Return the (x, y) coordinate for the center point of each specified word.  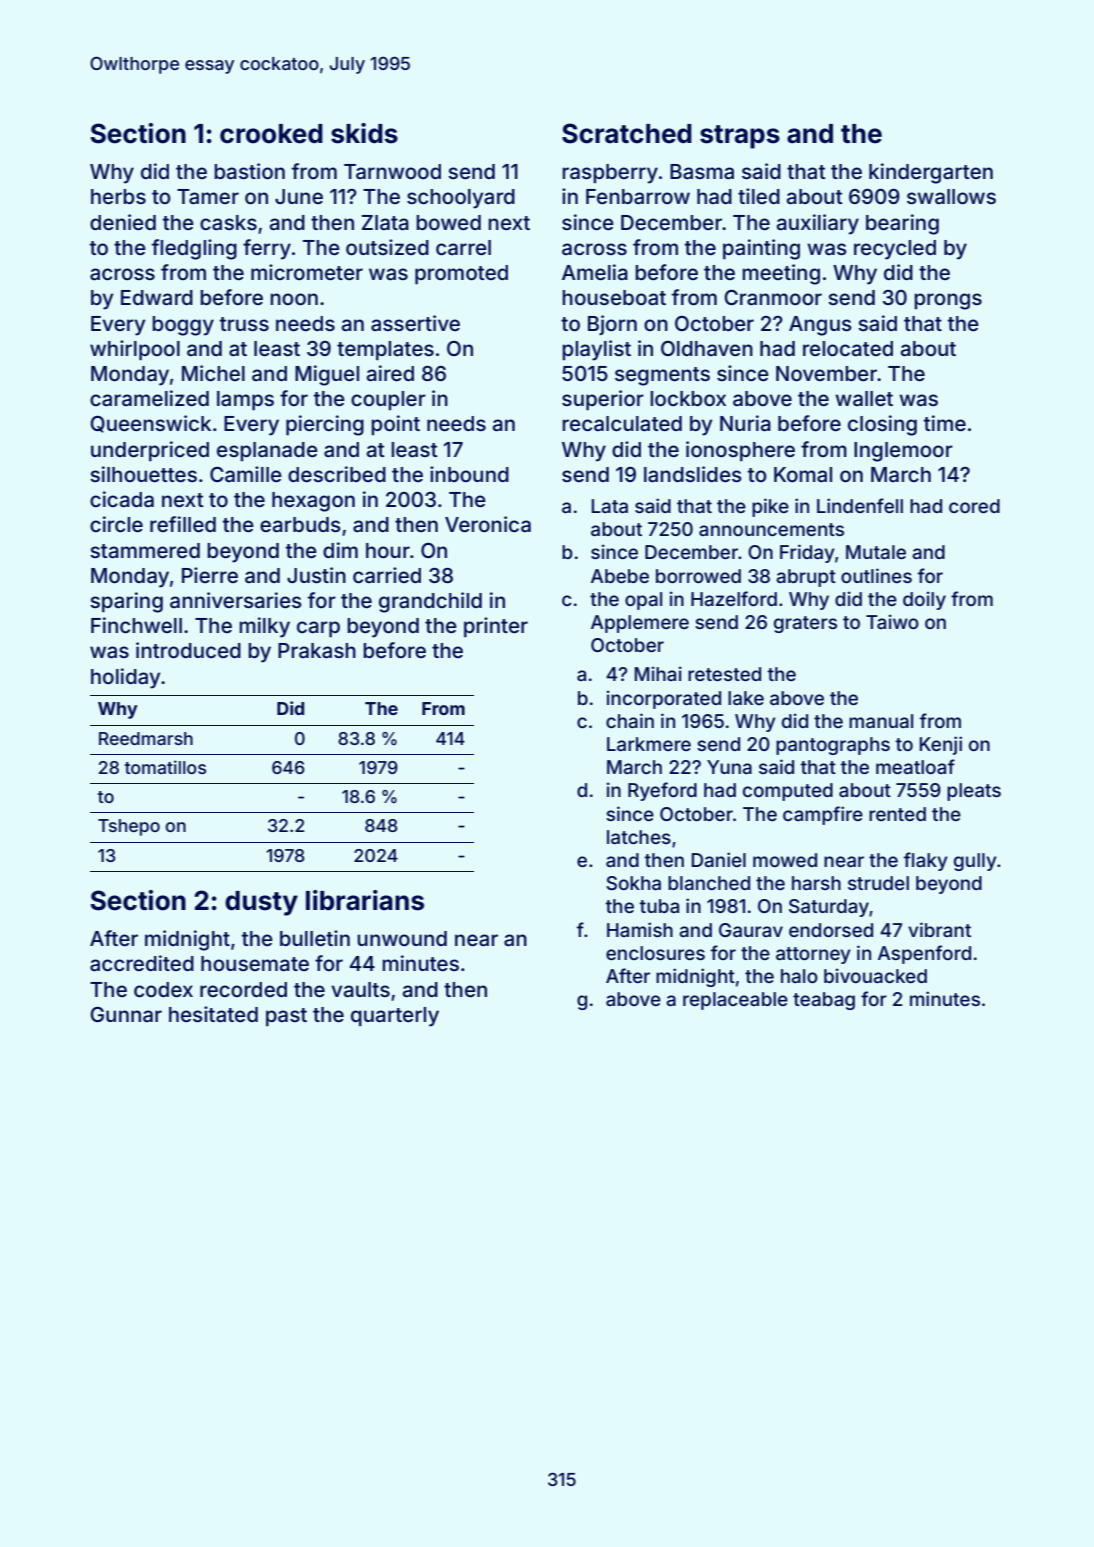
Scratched (627, 133)
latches (639, 837)
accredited (142, 963)
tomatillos (165, 767)
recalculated (622, 423)
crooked (271, 134)
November (826, 373)
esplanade (267, 451)
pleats (974, 792)
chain (630, 720)
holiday (125, 678)
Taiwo (892, 621)
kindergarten (931, 173)
